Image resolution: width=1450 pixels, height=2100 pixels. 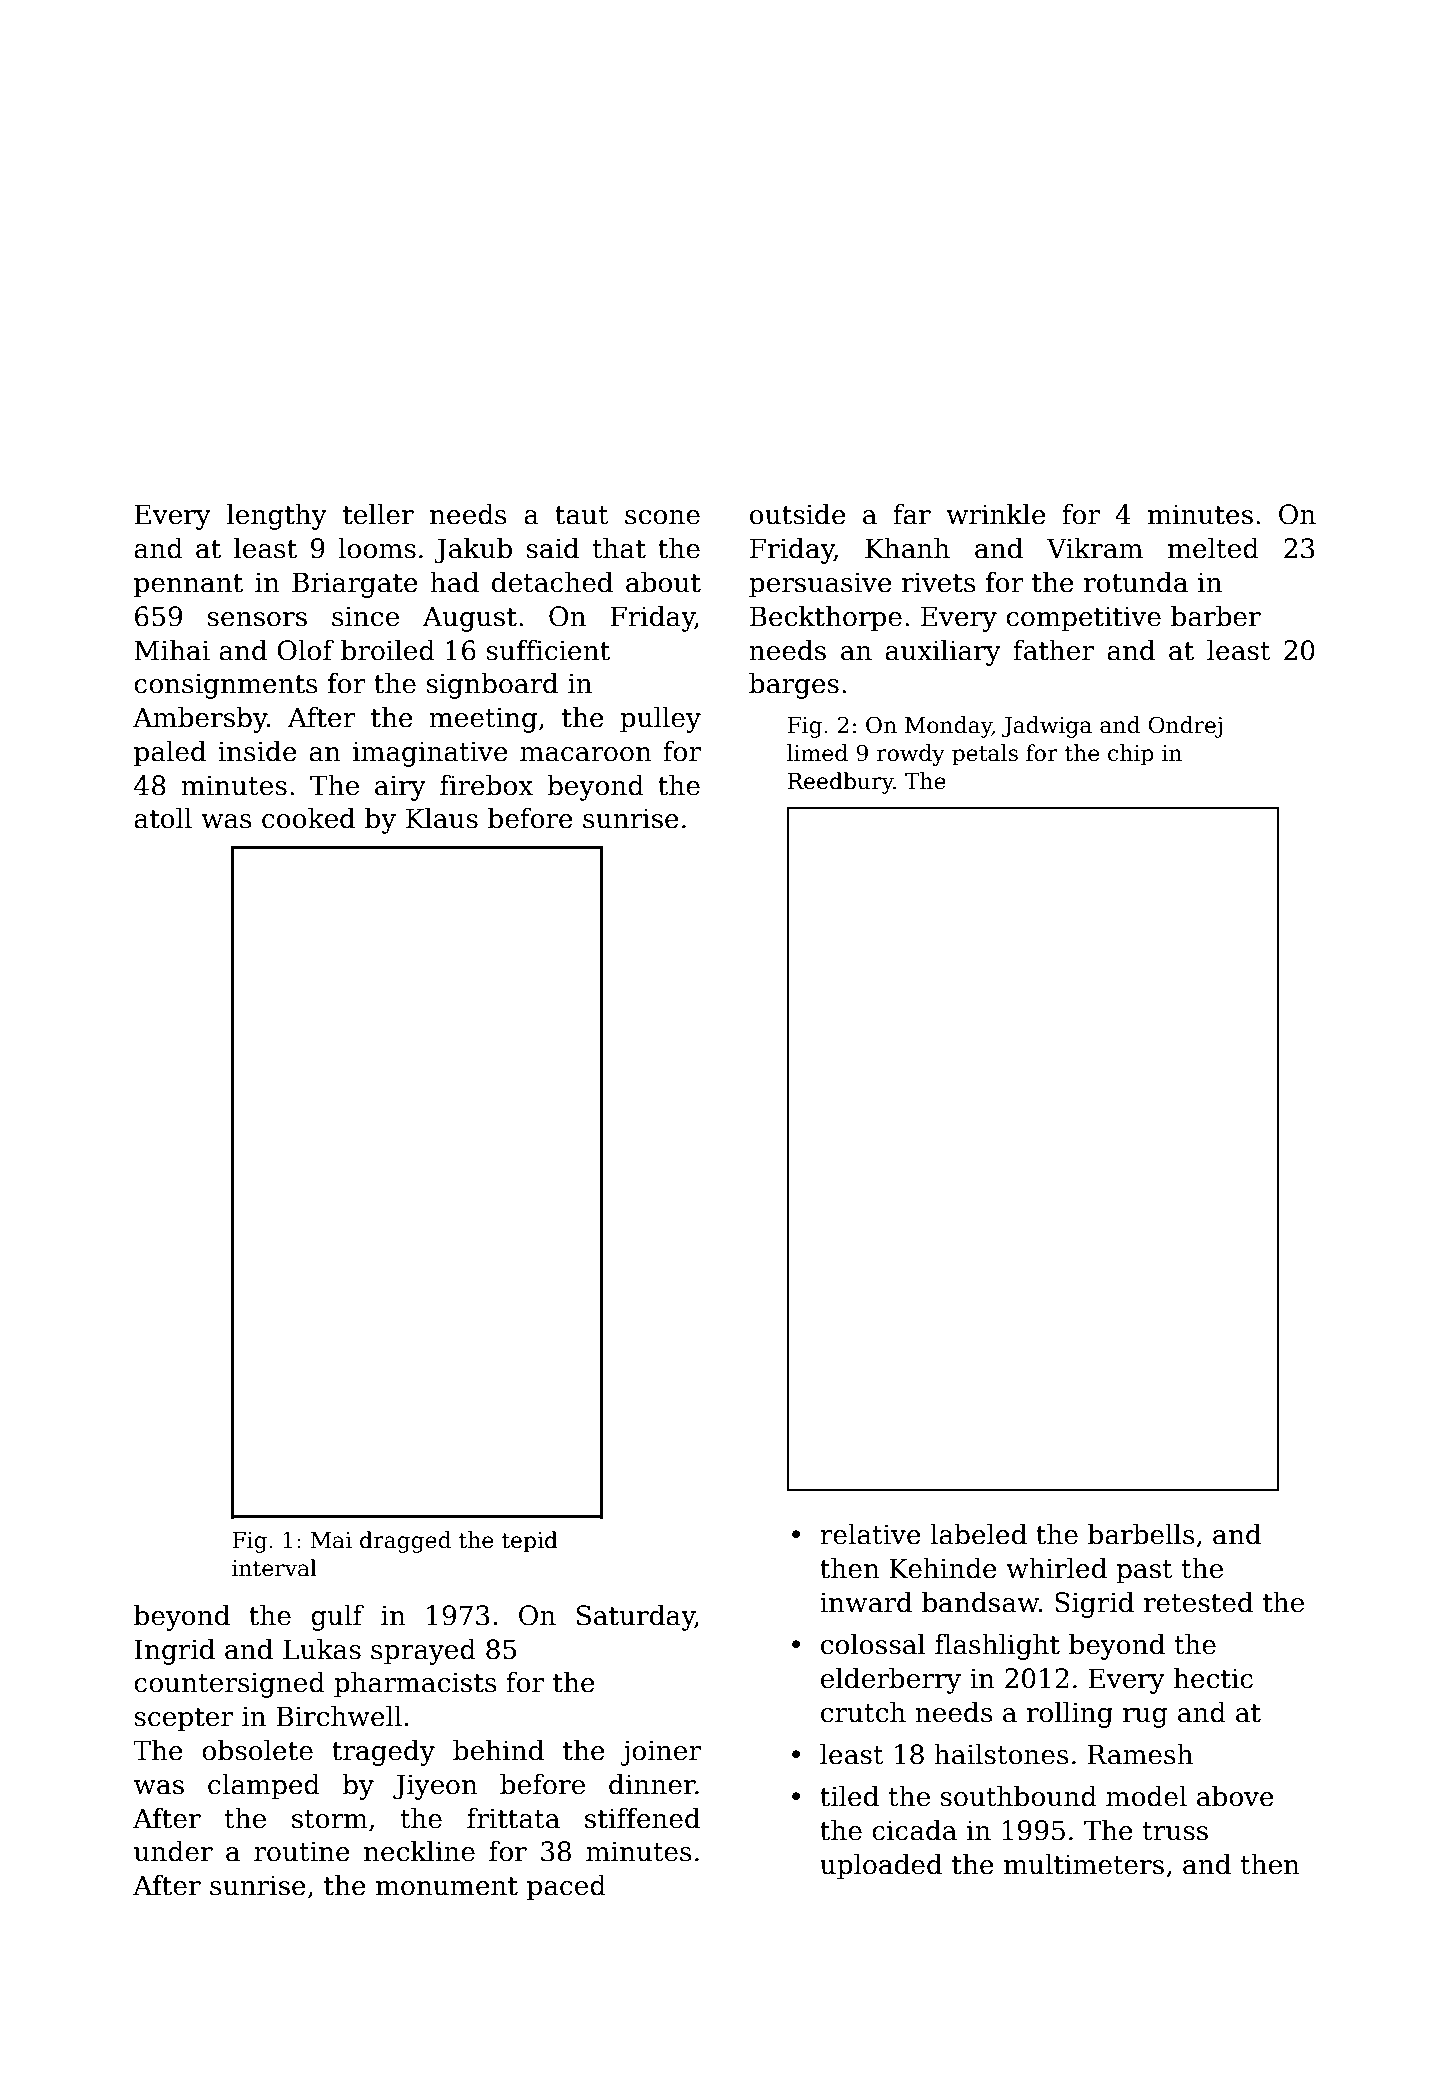 I want to click on lengthy, so click(x=277, y=517).
